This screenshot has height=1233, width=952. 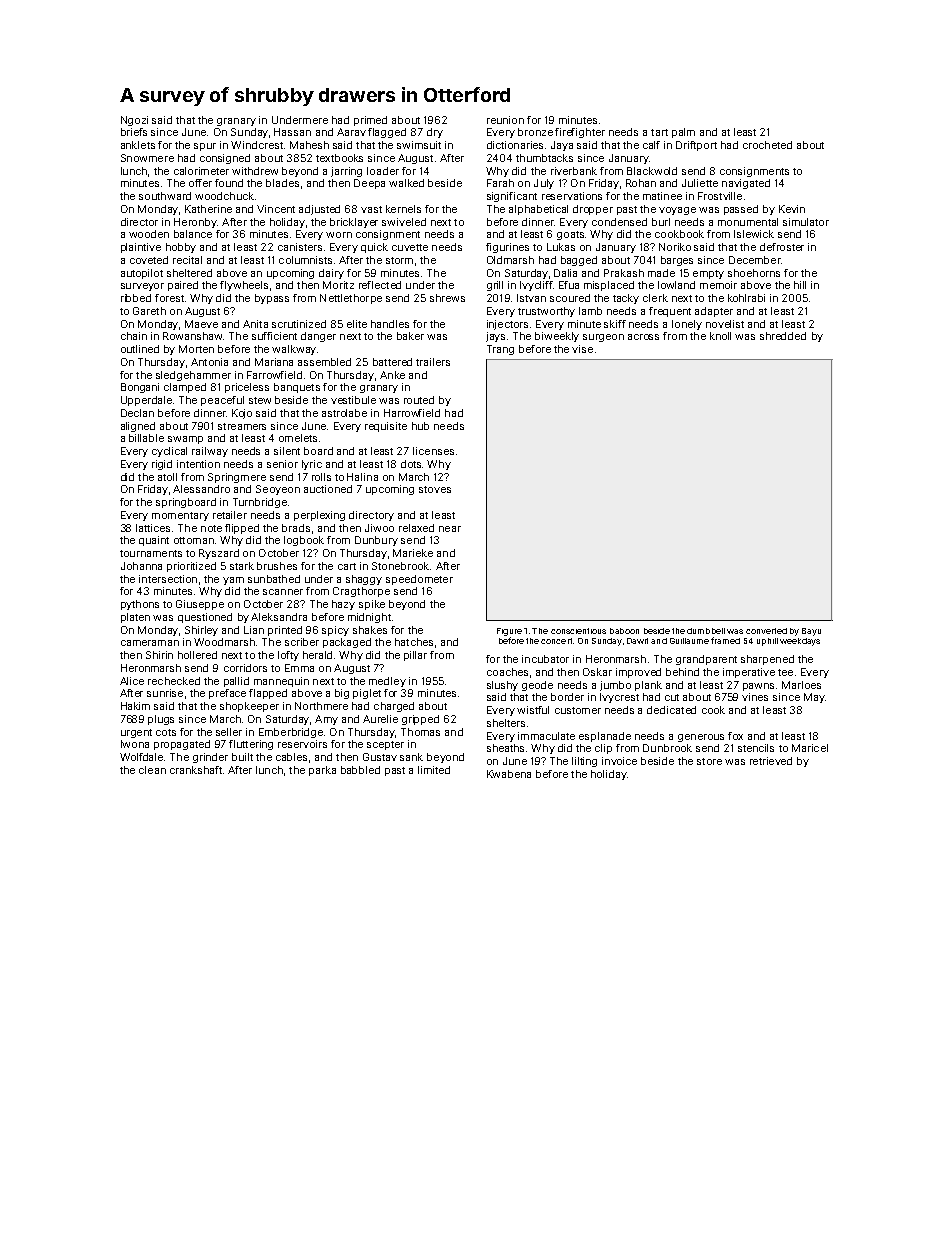 What do you see at coordinates (237, 478) in the screenshot?
I see `Springmere` at bounding box center [237, 478].
